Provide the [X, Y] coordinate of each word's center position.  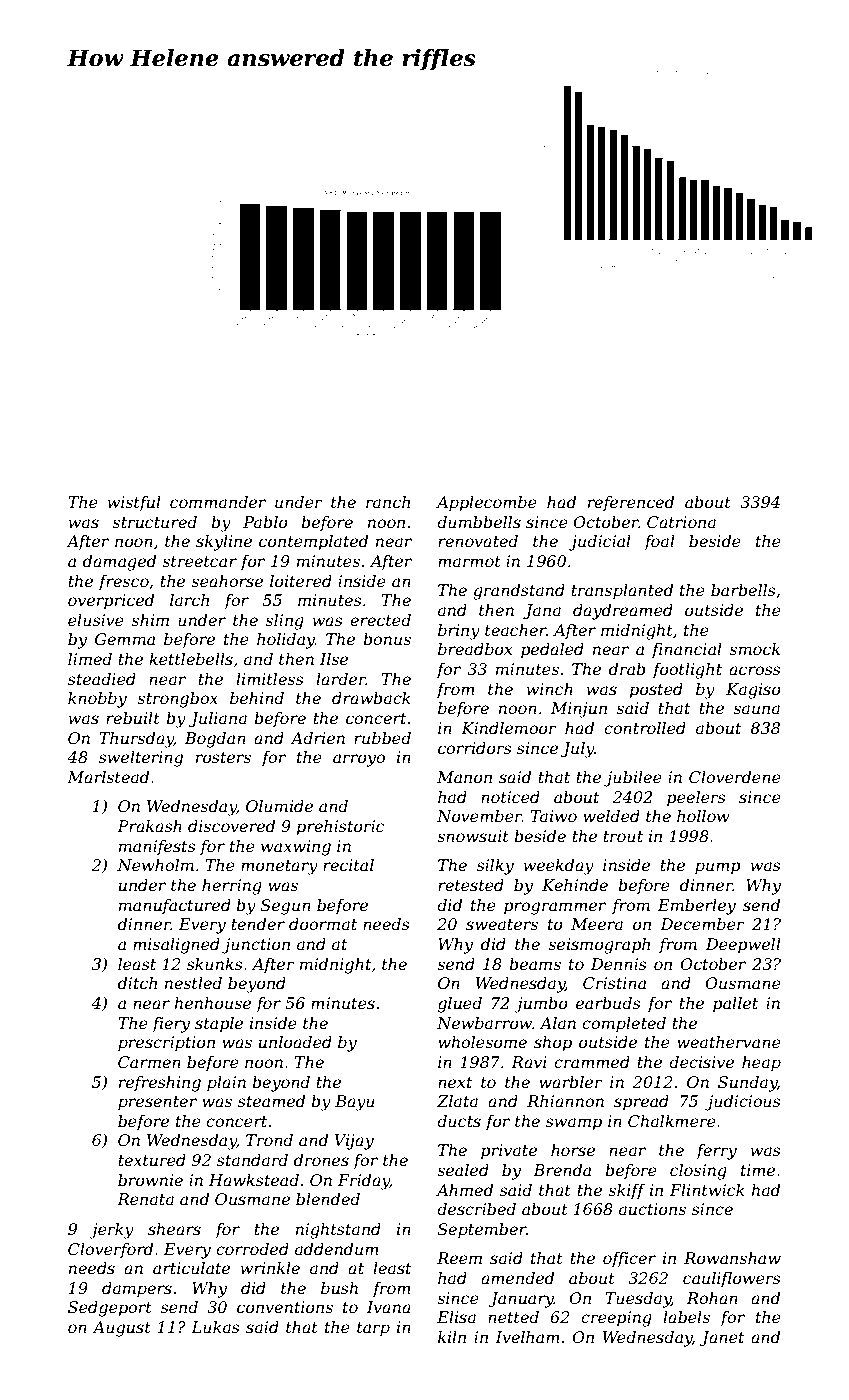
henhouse [213, 1003]
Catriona [681, 522]
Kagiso [753, 691]
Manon [464, 777]
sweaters [502, 924]
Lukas [215, 1327]
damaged [119, 563]
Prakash [149, 826]
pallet [735, 1005]
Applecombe [486, 504]
